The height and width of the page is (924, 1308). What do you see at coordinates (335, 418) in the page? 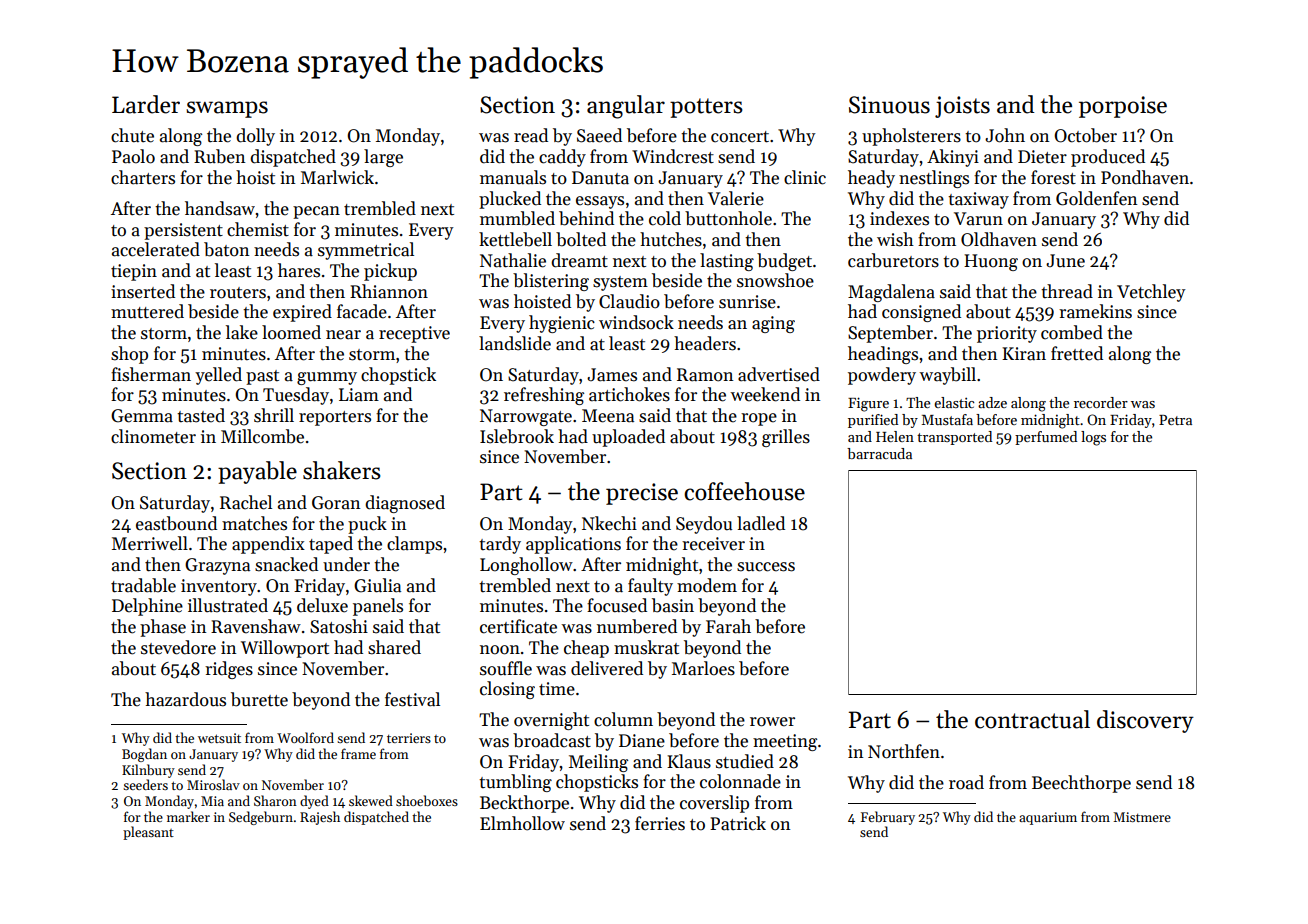
I see `reporters` at bounding box center [335, 418].
